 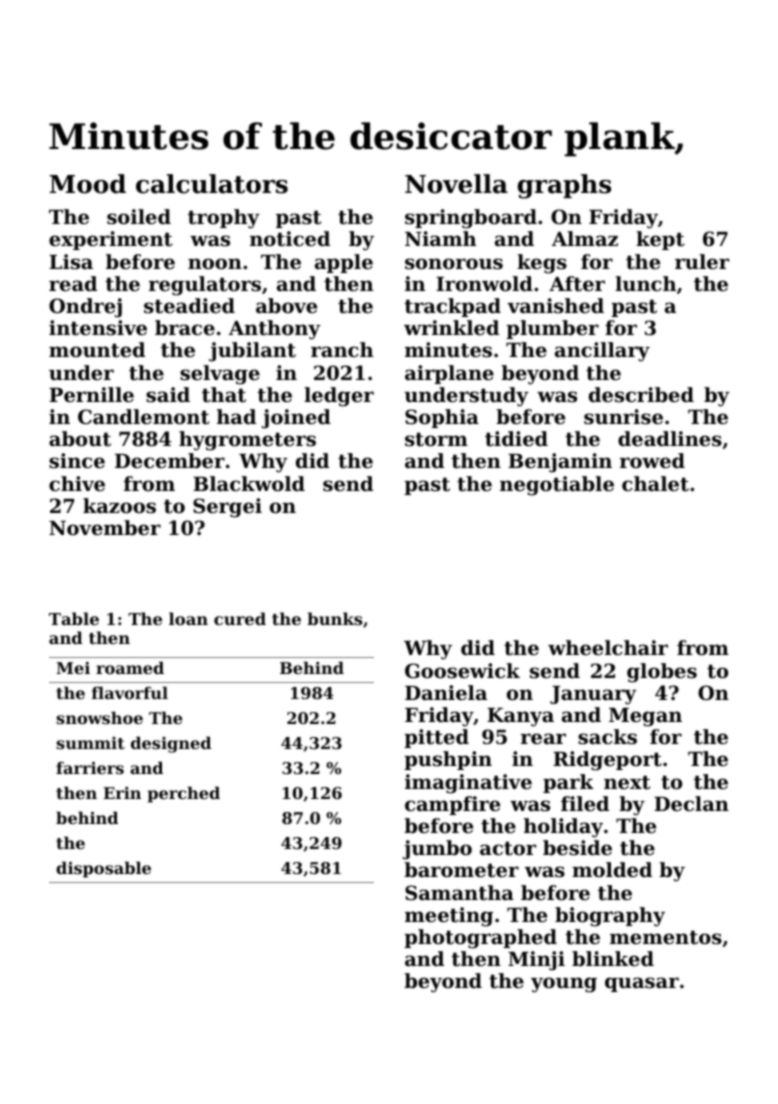 What do you see at coordinates (437, 850) in the screenshot?
I see `jumbo` at bounding box center [437, 850].
